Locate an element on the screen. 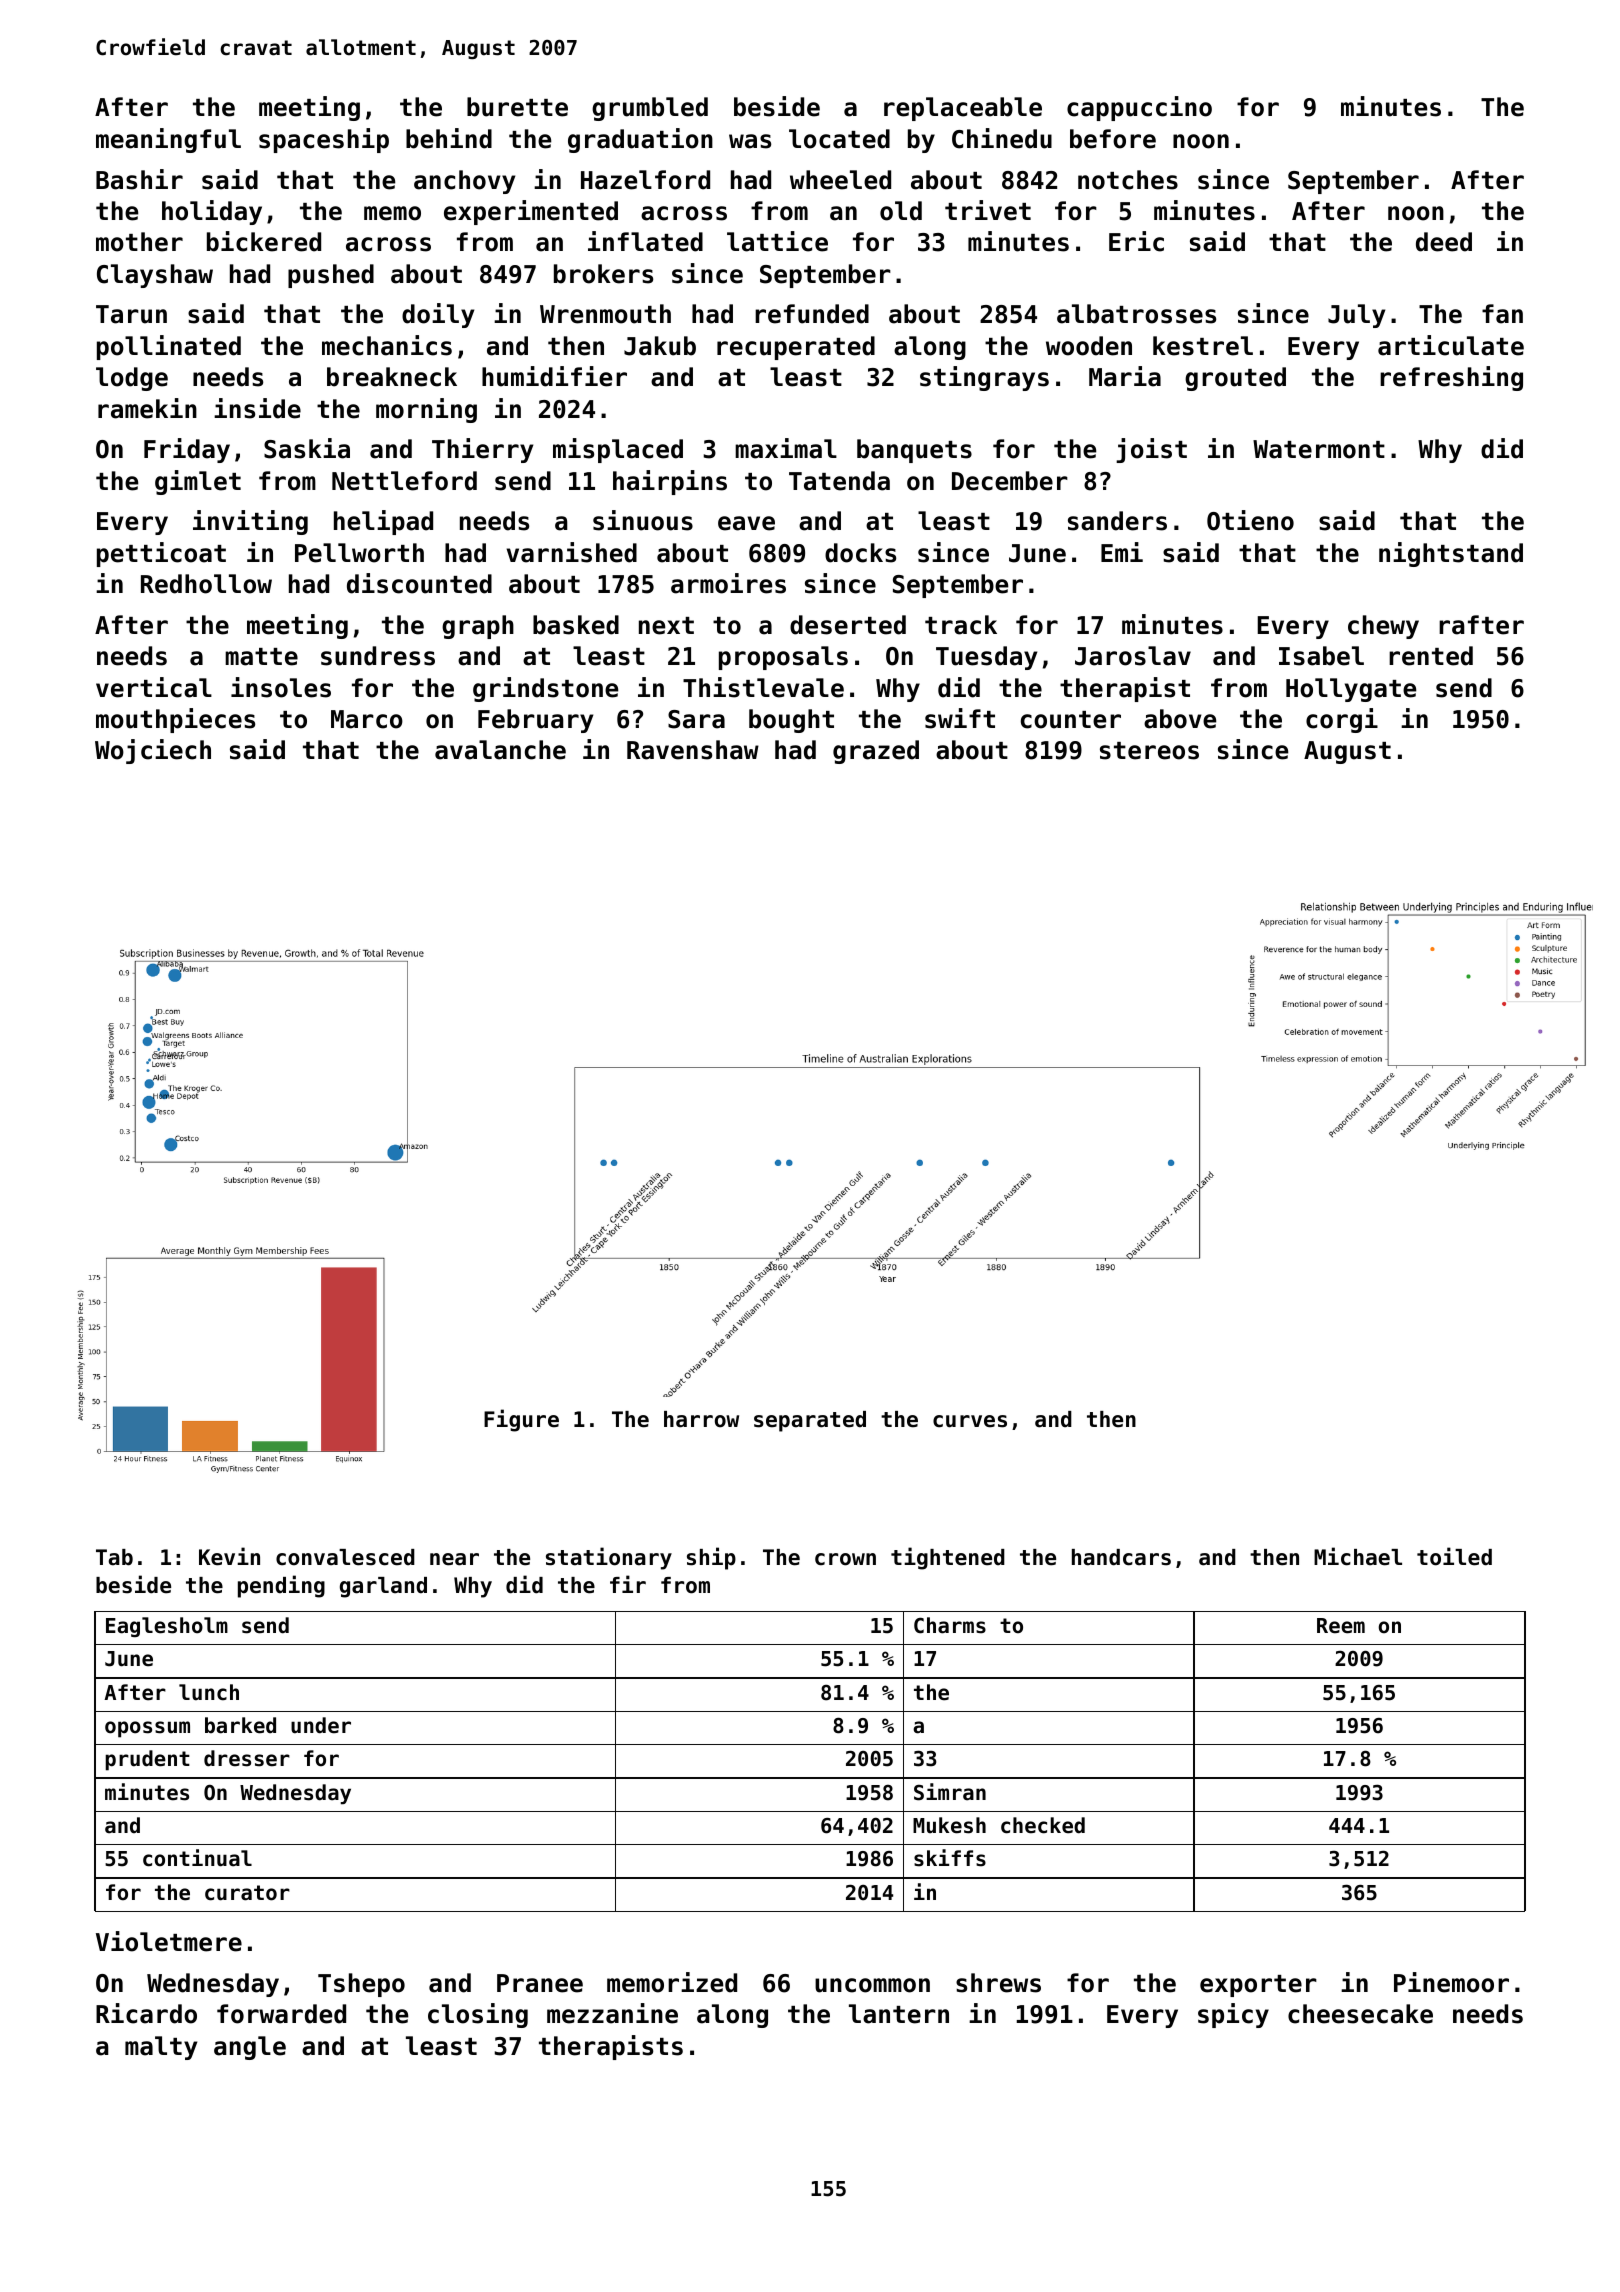  Charms is located at coordinates (950, 1625).
